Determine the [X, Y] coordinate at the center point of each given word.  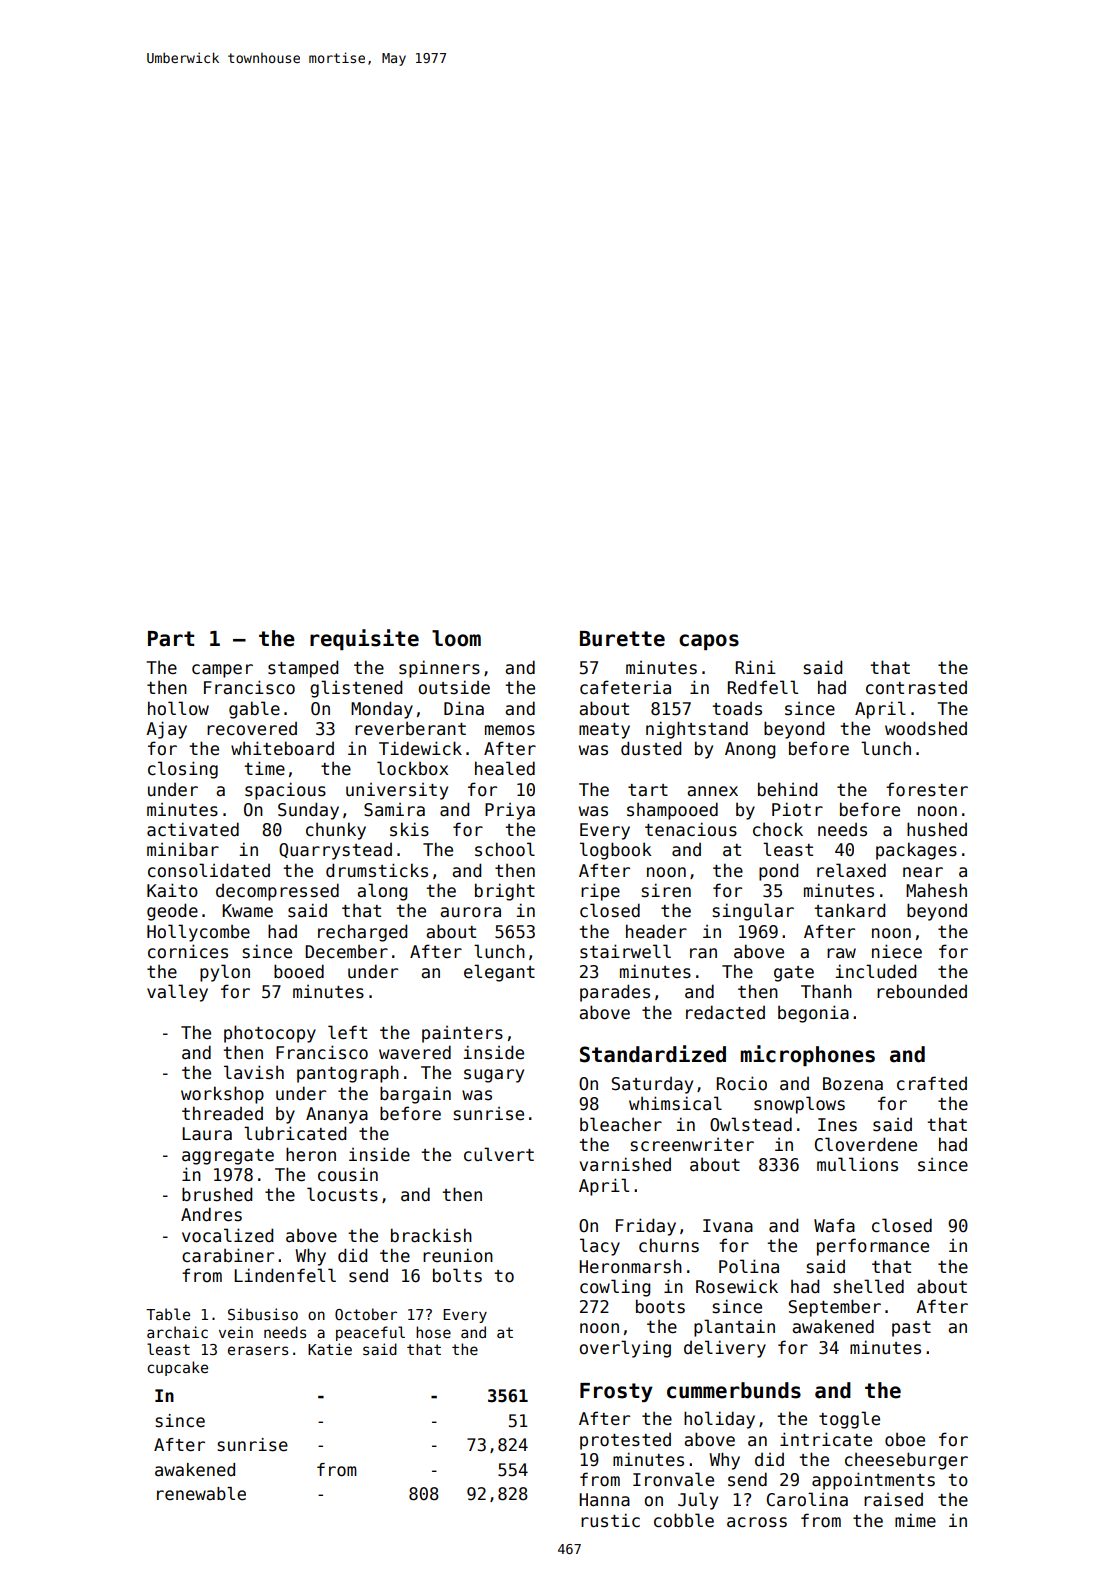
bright [505, 892]
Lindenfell [285, 1275]
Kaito [172, 890]
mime [915, 1520]
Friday [646, 1227]
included [875, 971]
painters [462, 1034]
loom [456, 638]
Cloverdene [866, 1144]
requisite [364, 639]
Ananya [337, 1115]
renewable [201, 1494]
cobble [684, 1520]
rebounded [922, 991]
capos [709, 642]
